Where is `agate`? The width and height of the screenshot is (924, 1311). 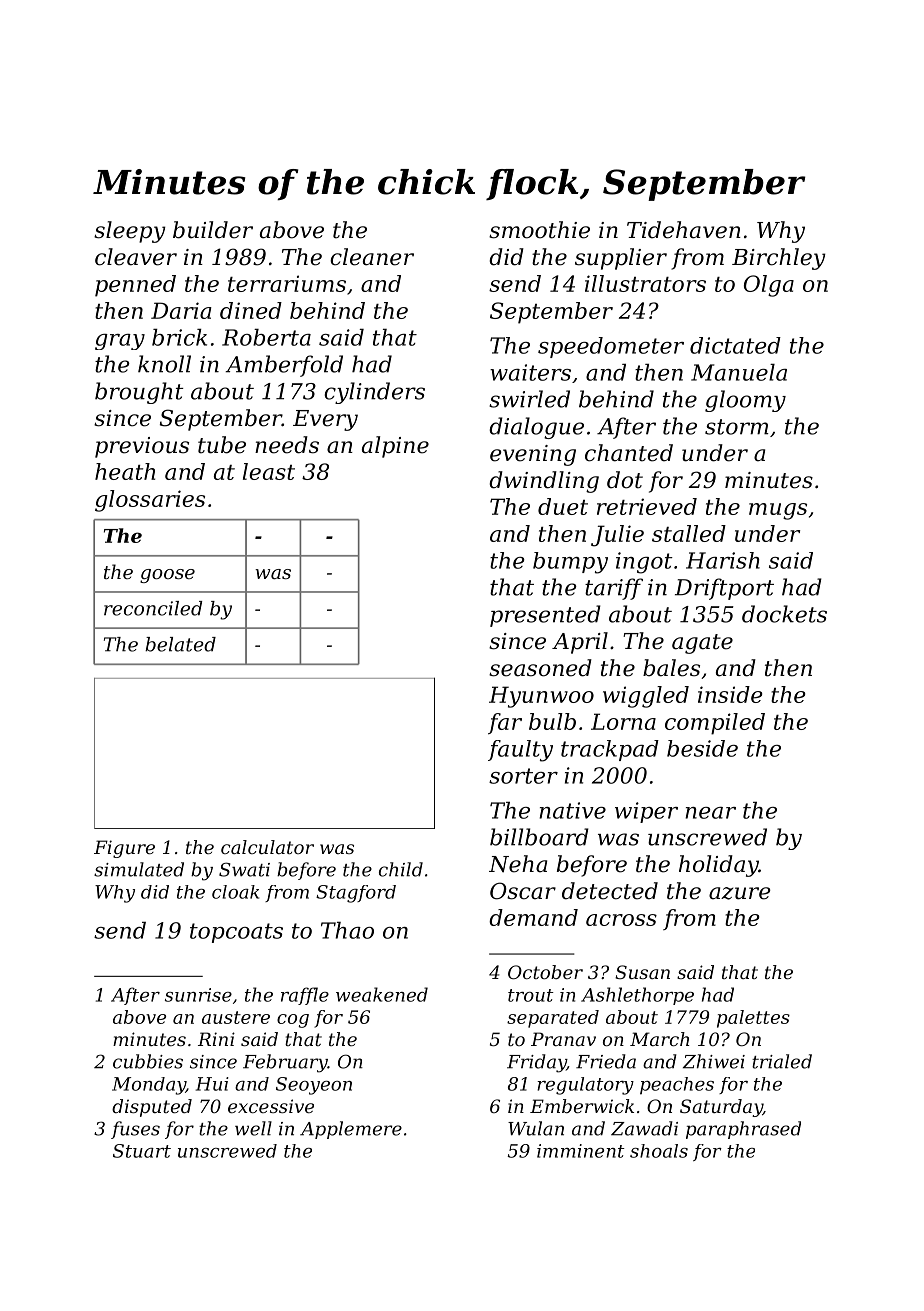 agate is located at coordinates (702, 644).
